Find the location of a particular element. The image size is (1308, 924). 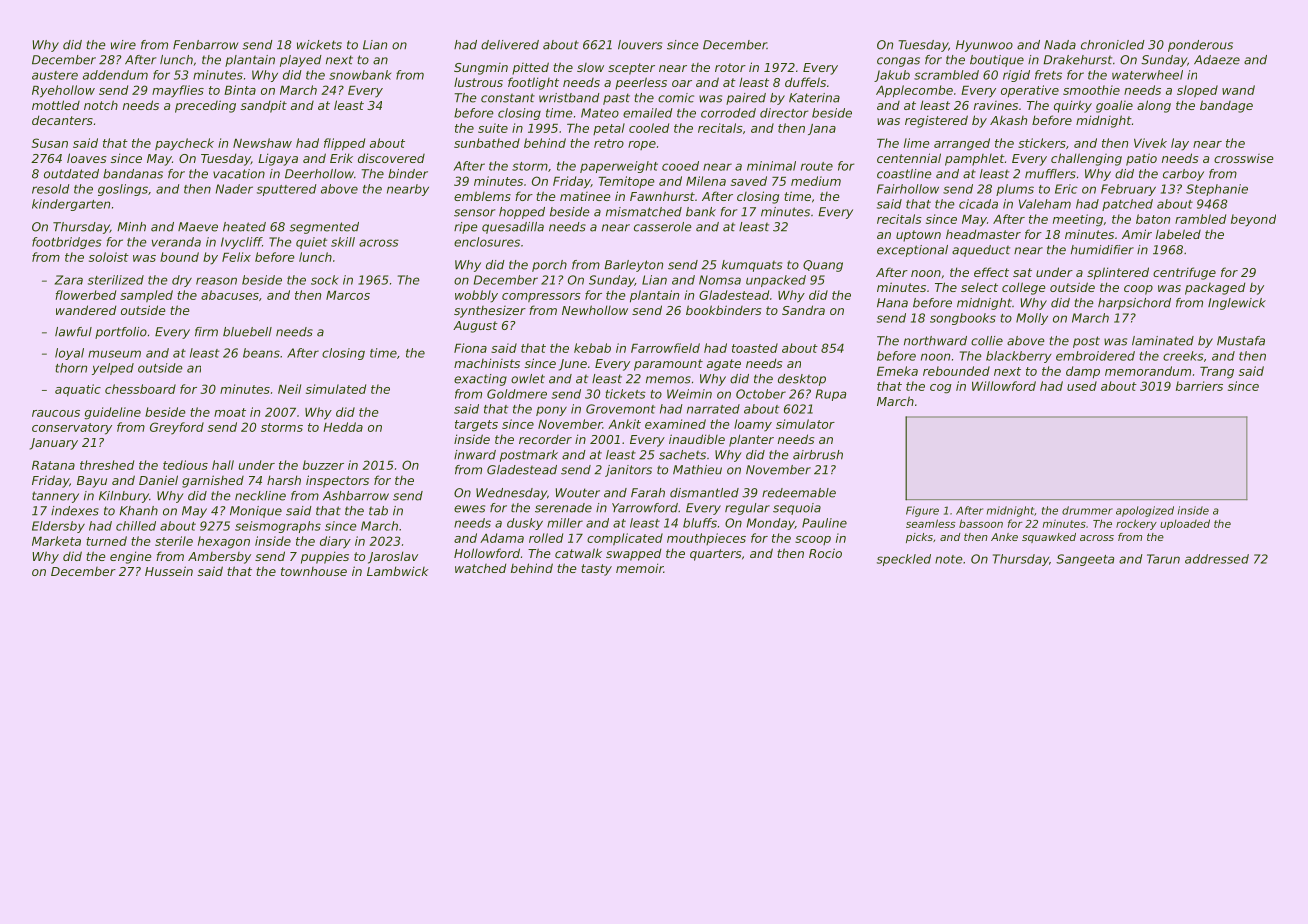

Ryehollow is located at coordinates (63, 91).
